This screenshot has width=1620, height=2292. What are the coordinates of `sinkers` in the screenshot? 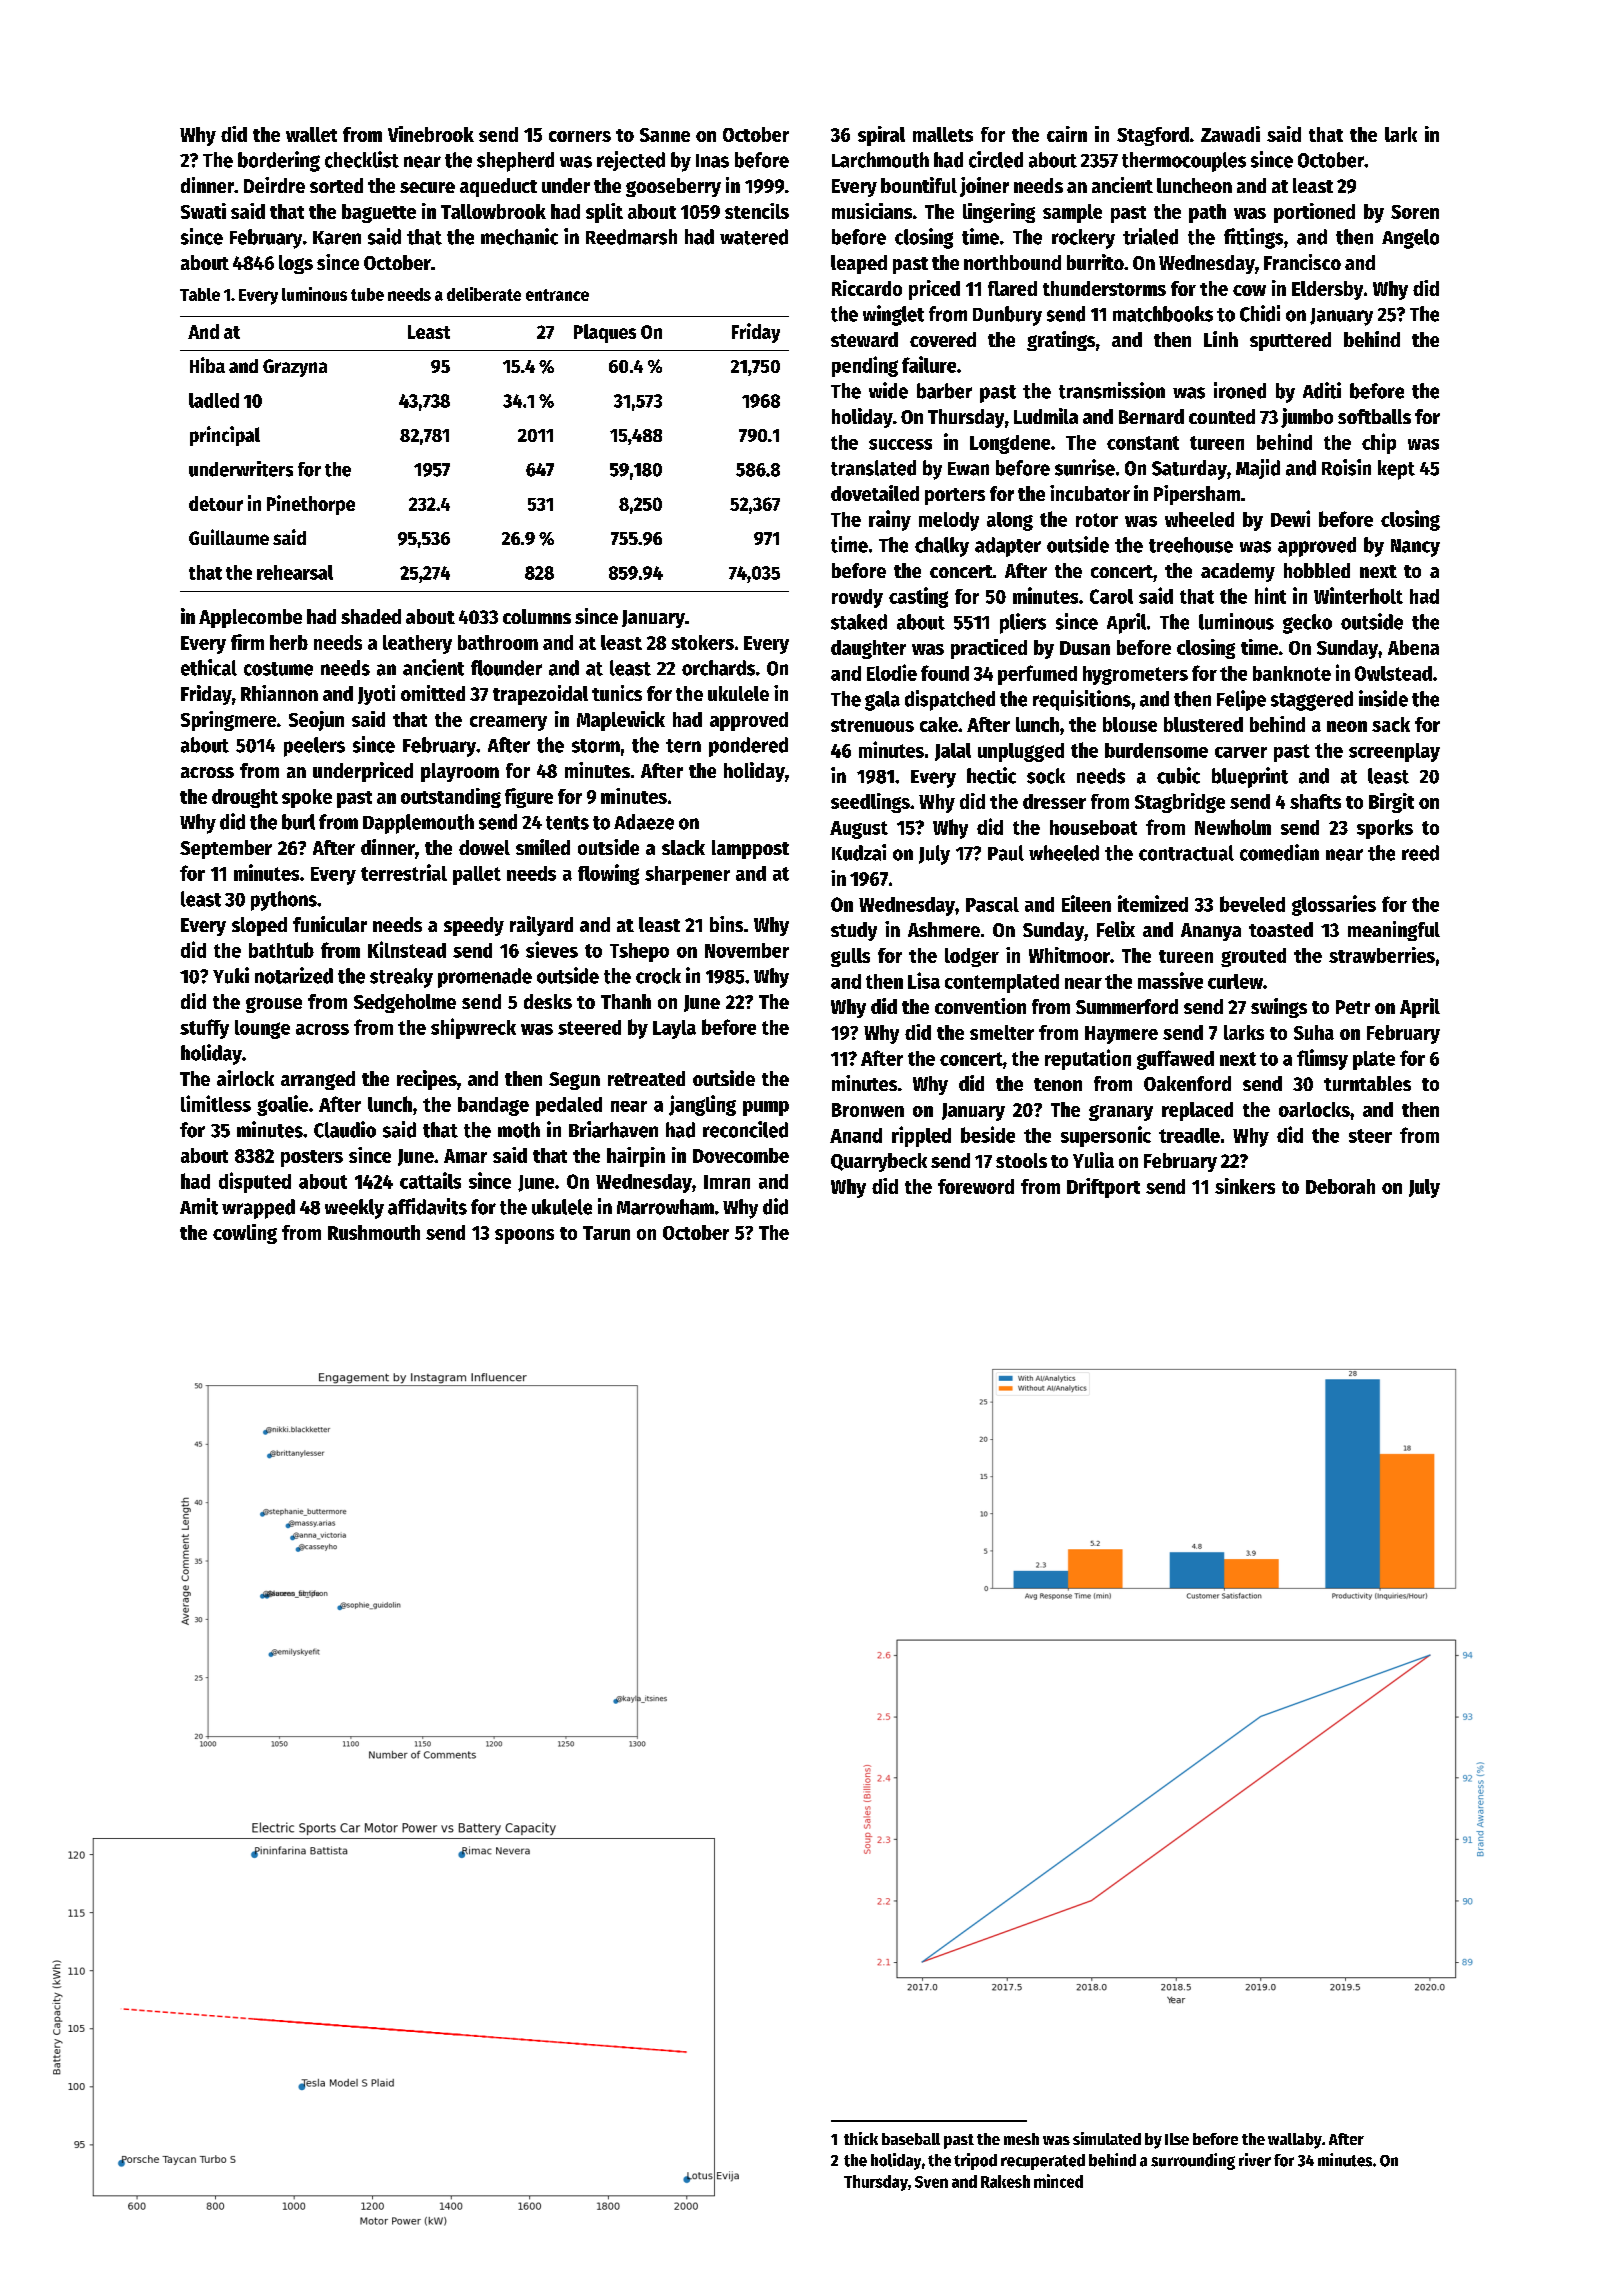 It's located at (1245, 1186).
